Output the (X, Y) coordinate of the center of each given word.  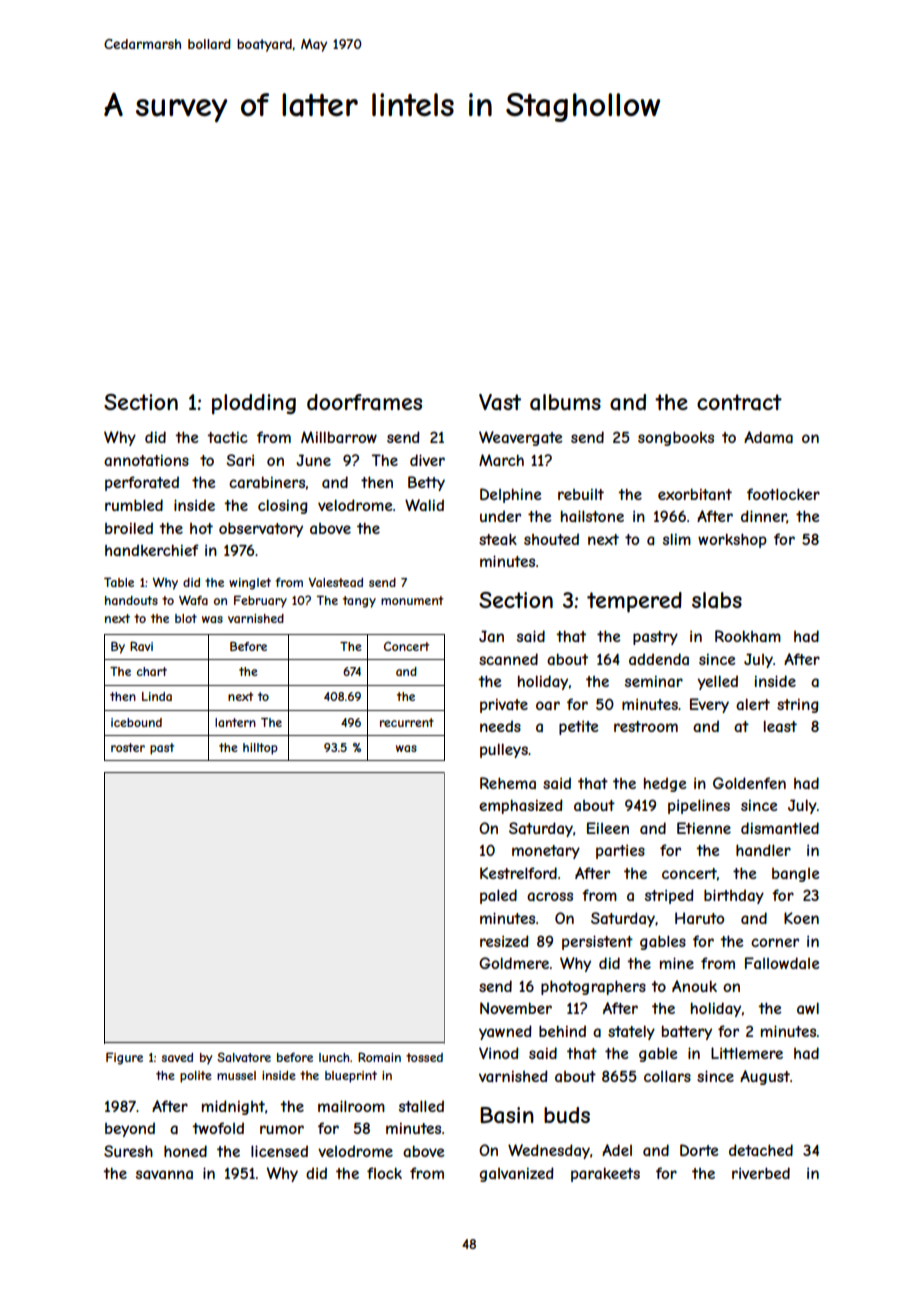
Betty (426, 483)
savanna (164, 1174)
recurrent (407, 722)
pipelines (699, 806)
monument (412, 600)
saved (177, 1057)
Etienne (704, 828)
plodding (254, 404)
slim (677, 539)
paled (498, 896)
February (260, 601)
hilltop (260, 749)
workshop (732, 540)
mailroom (351, 1106)
